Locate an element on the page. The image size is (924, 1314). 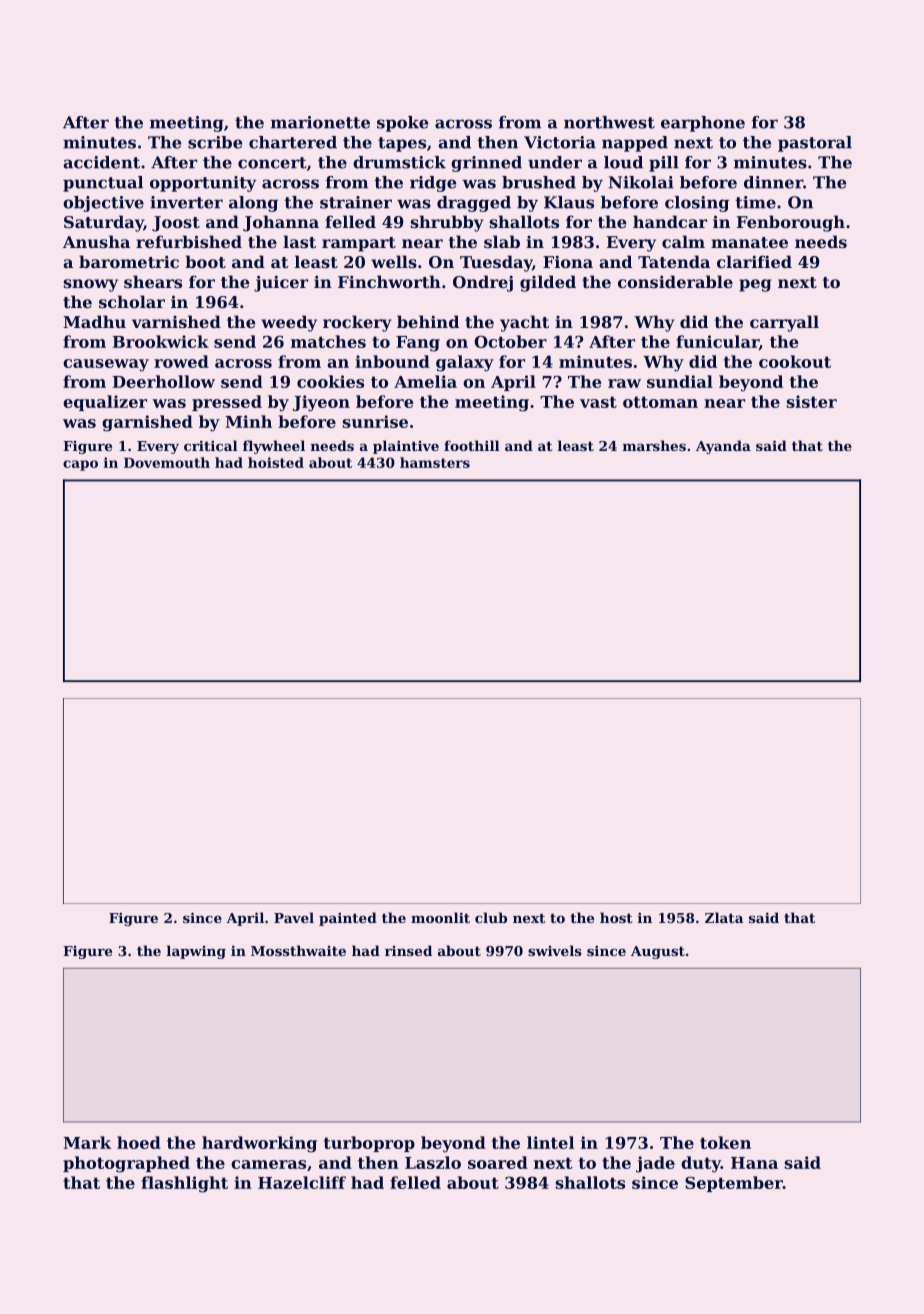
marionette is located at coordinates (320, 122).
